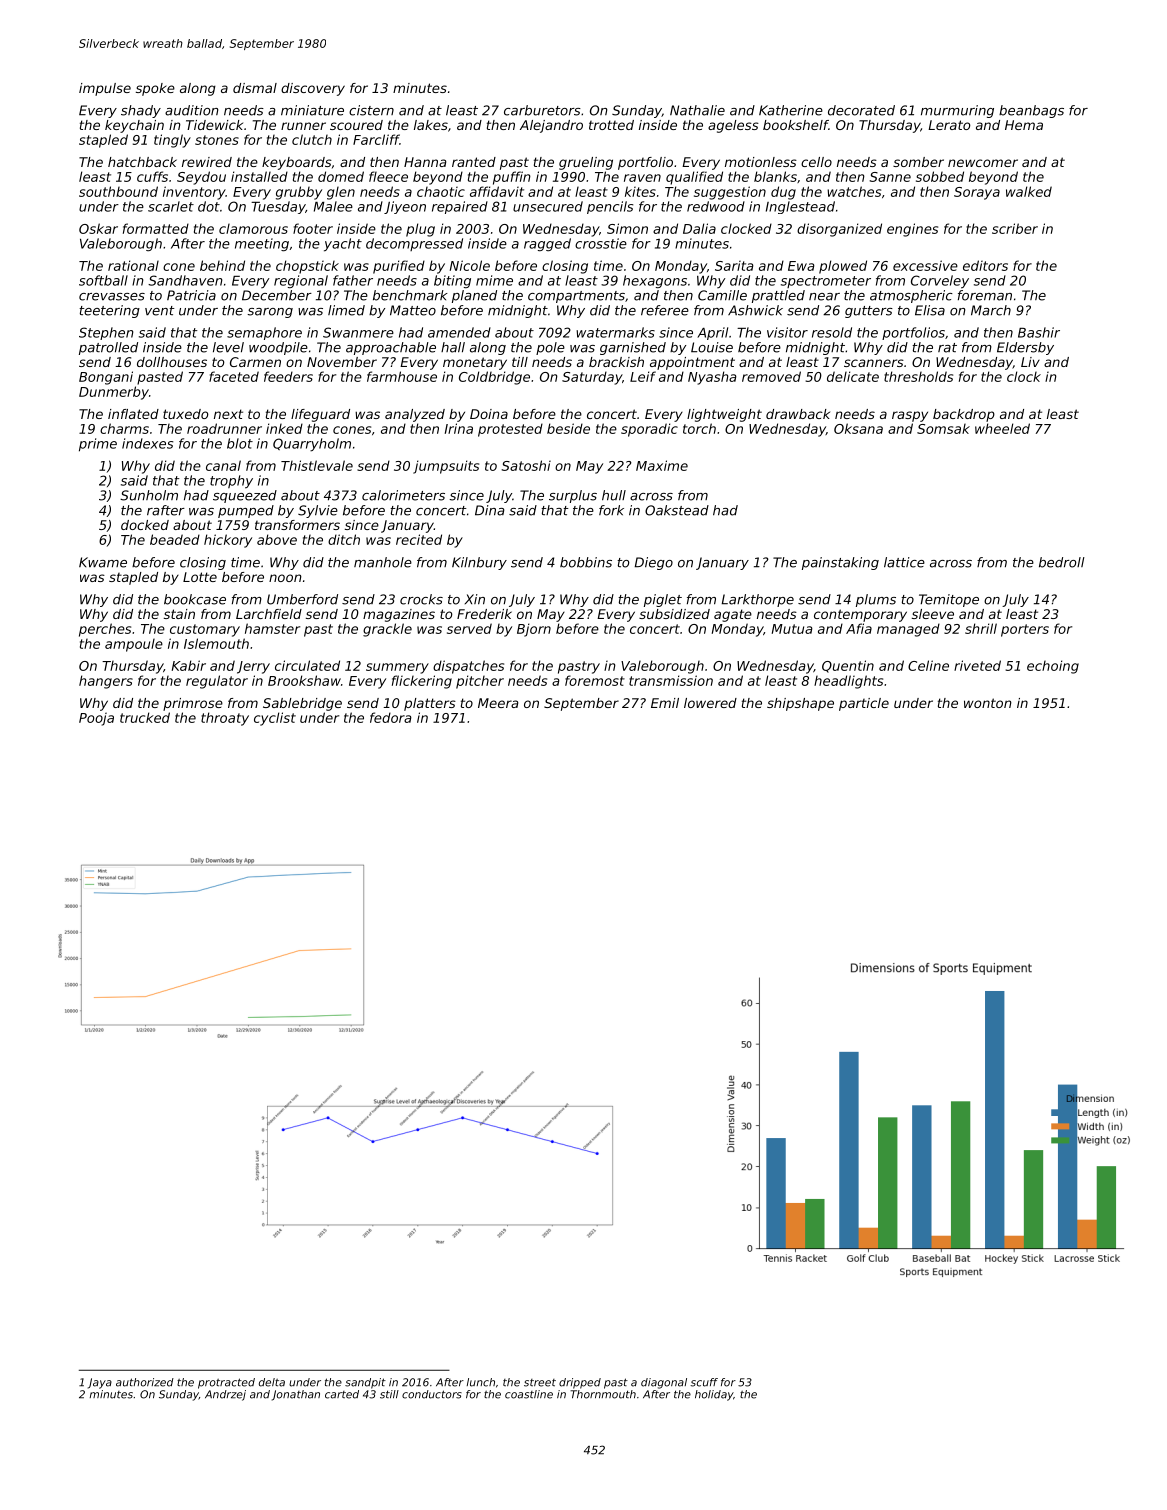 The image size is (1167, 1510). I want to click on decorated, so click(861, 110).
